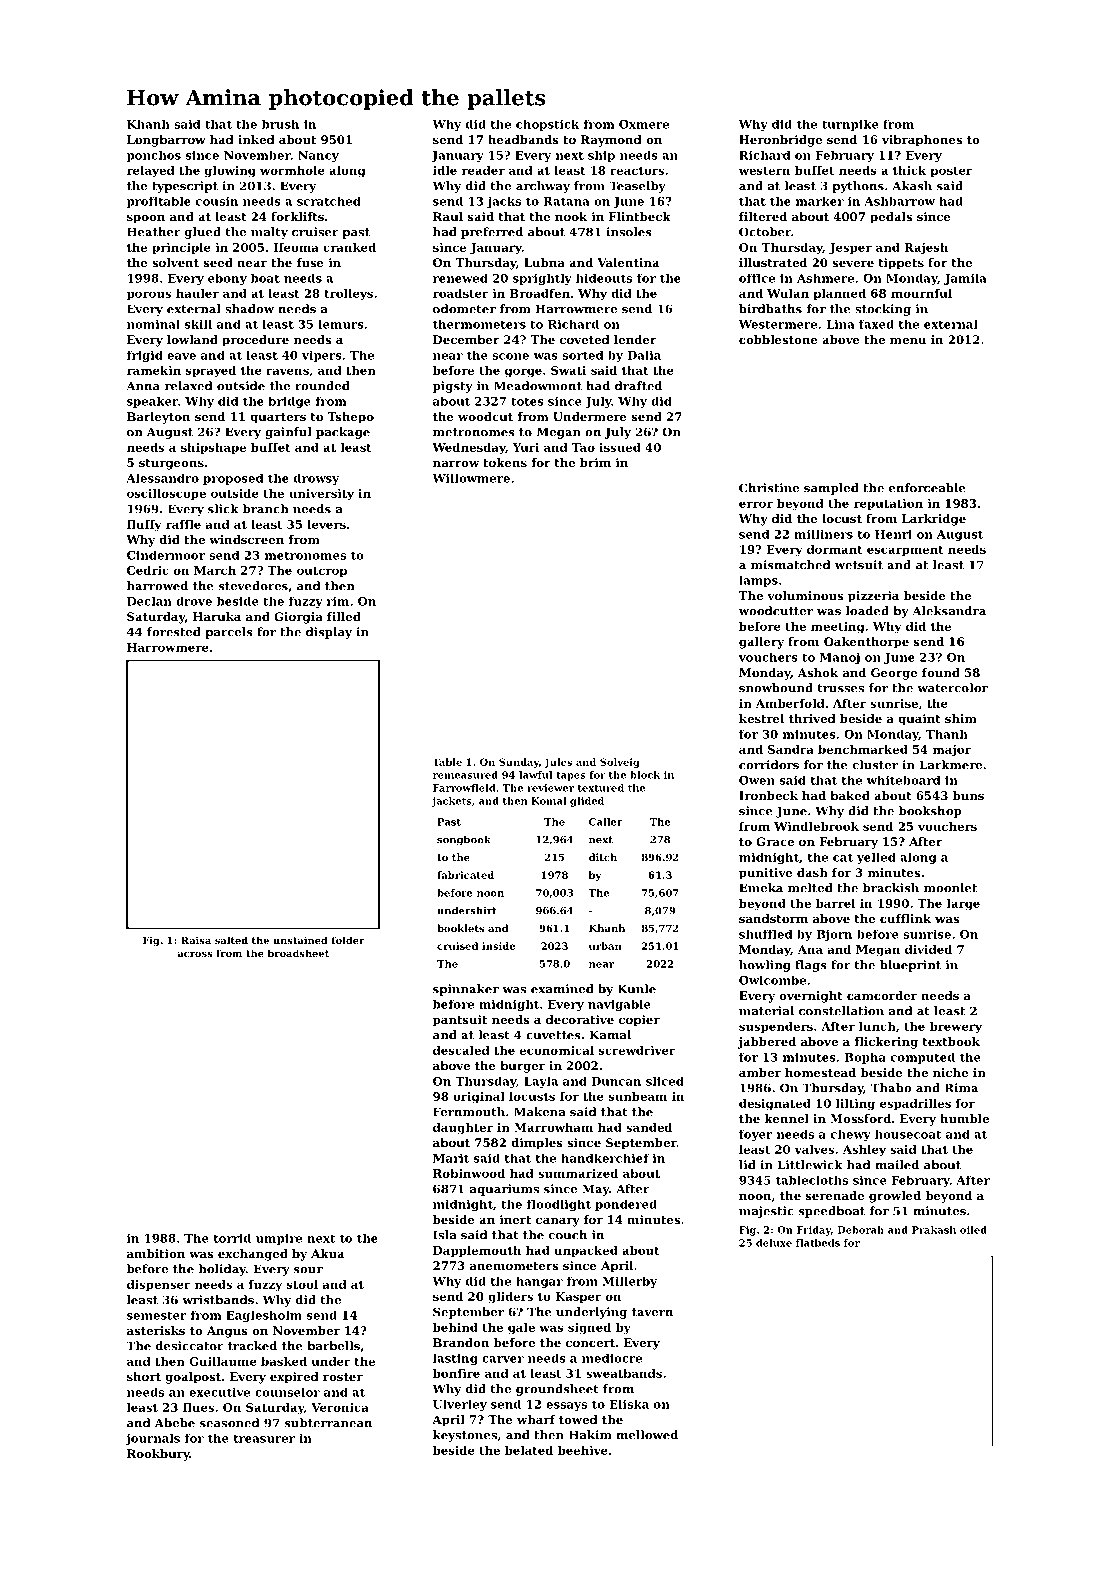  I want to click on ravens, so click(287, 371).
